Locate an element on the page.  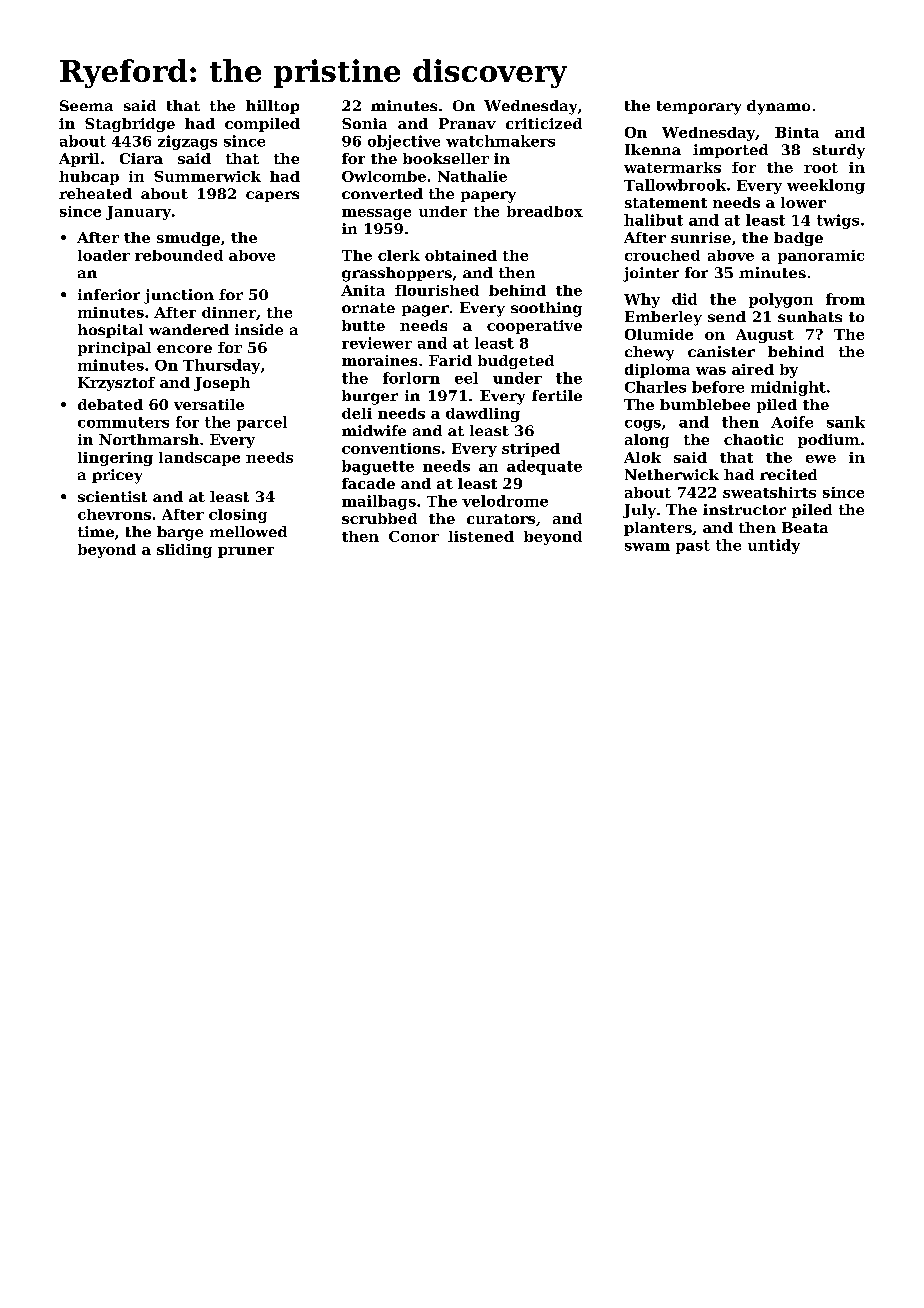
hilltop is located at coordinates (272, 107).
